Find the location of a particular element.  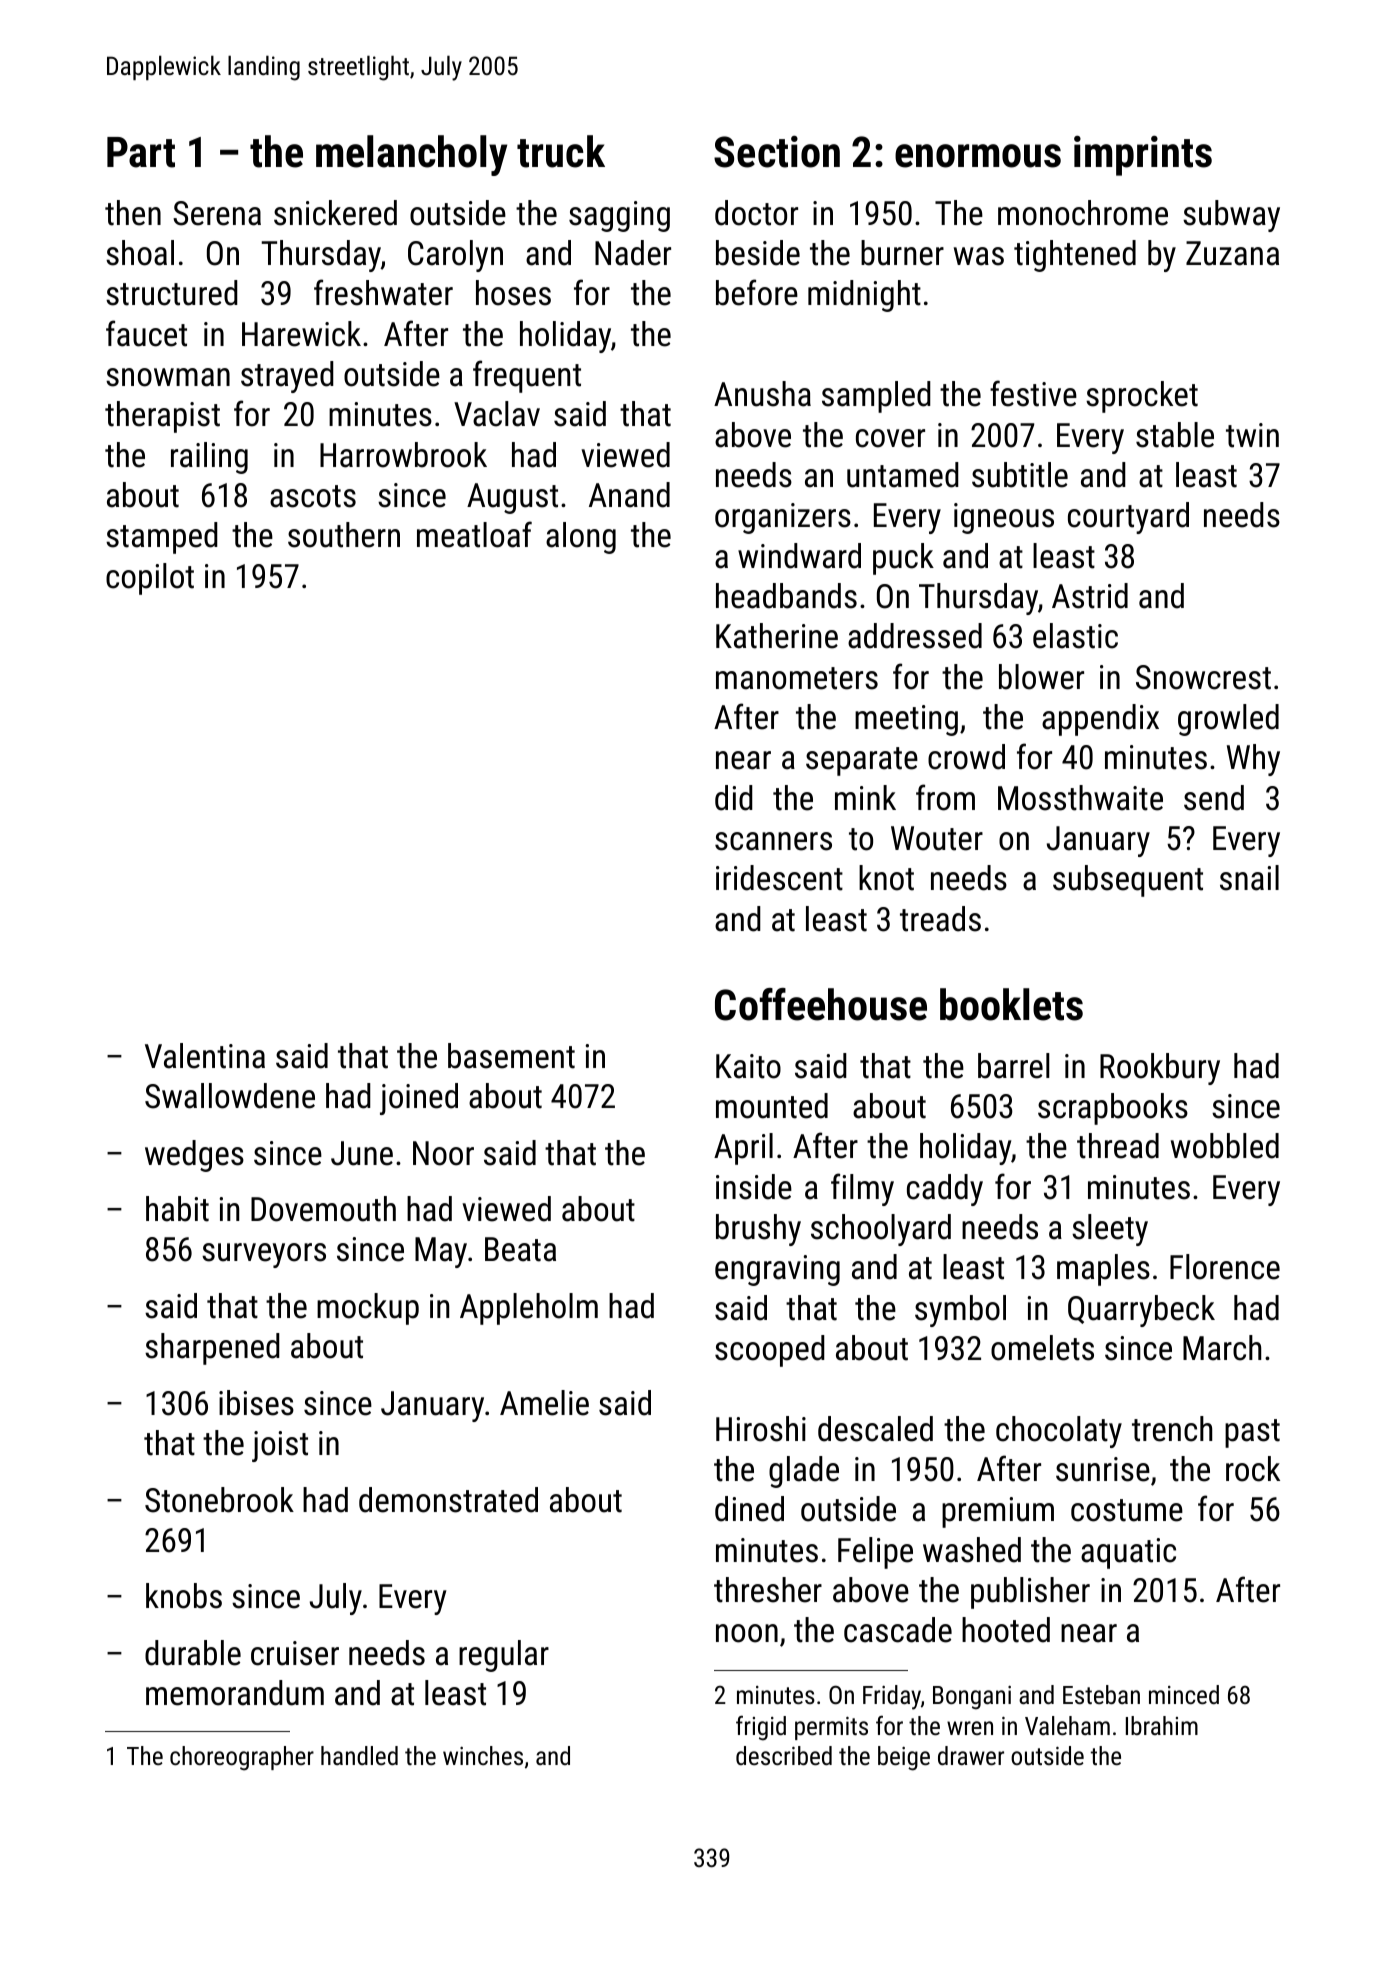

Rookbury is located at coordinates (1160, 1069).
